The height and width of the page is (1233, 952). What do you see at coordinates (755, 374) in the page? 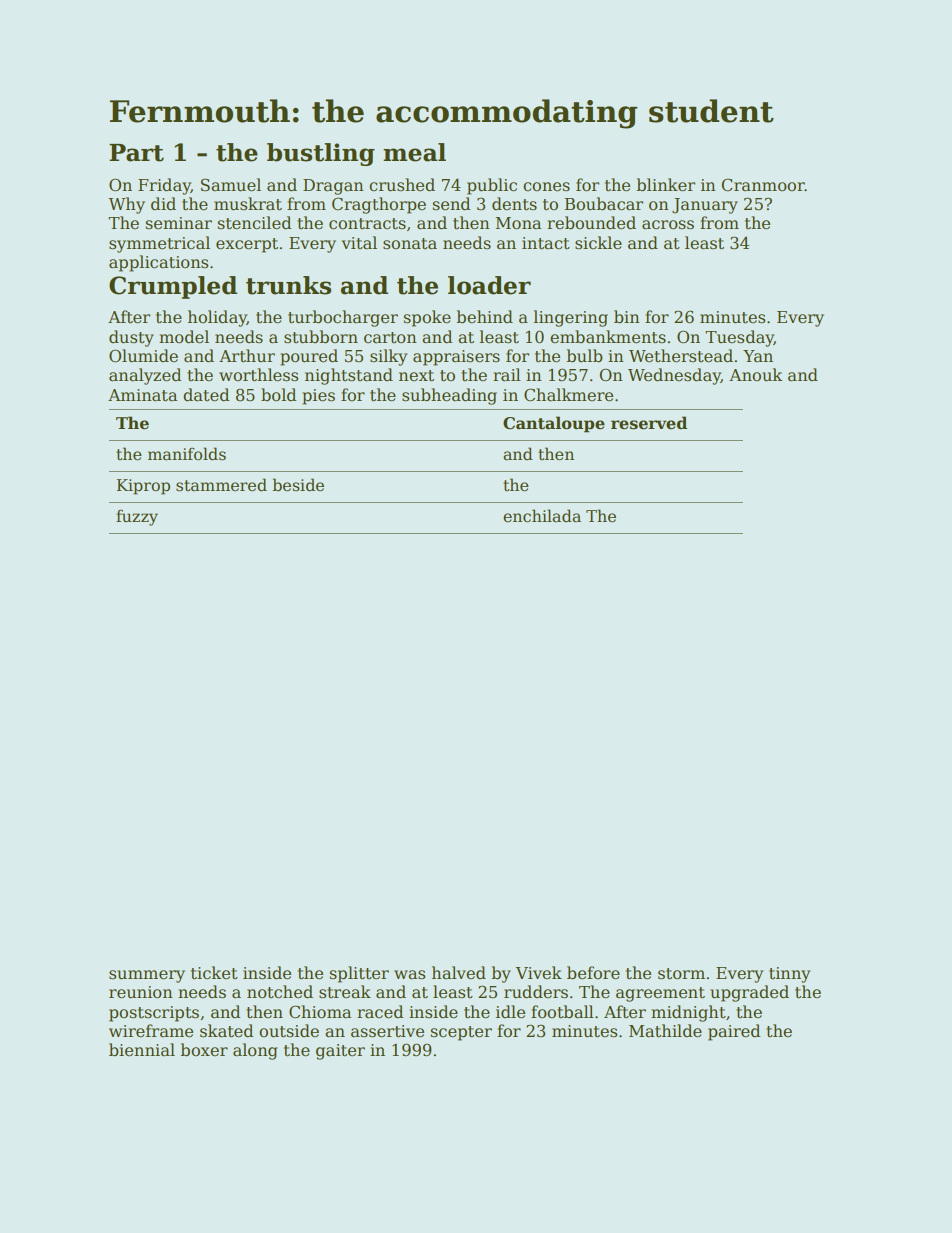
I see `Anouk` at bounding box center [755, 374].
